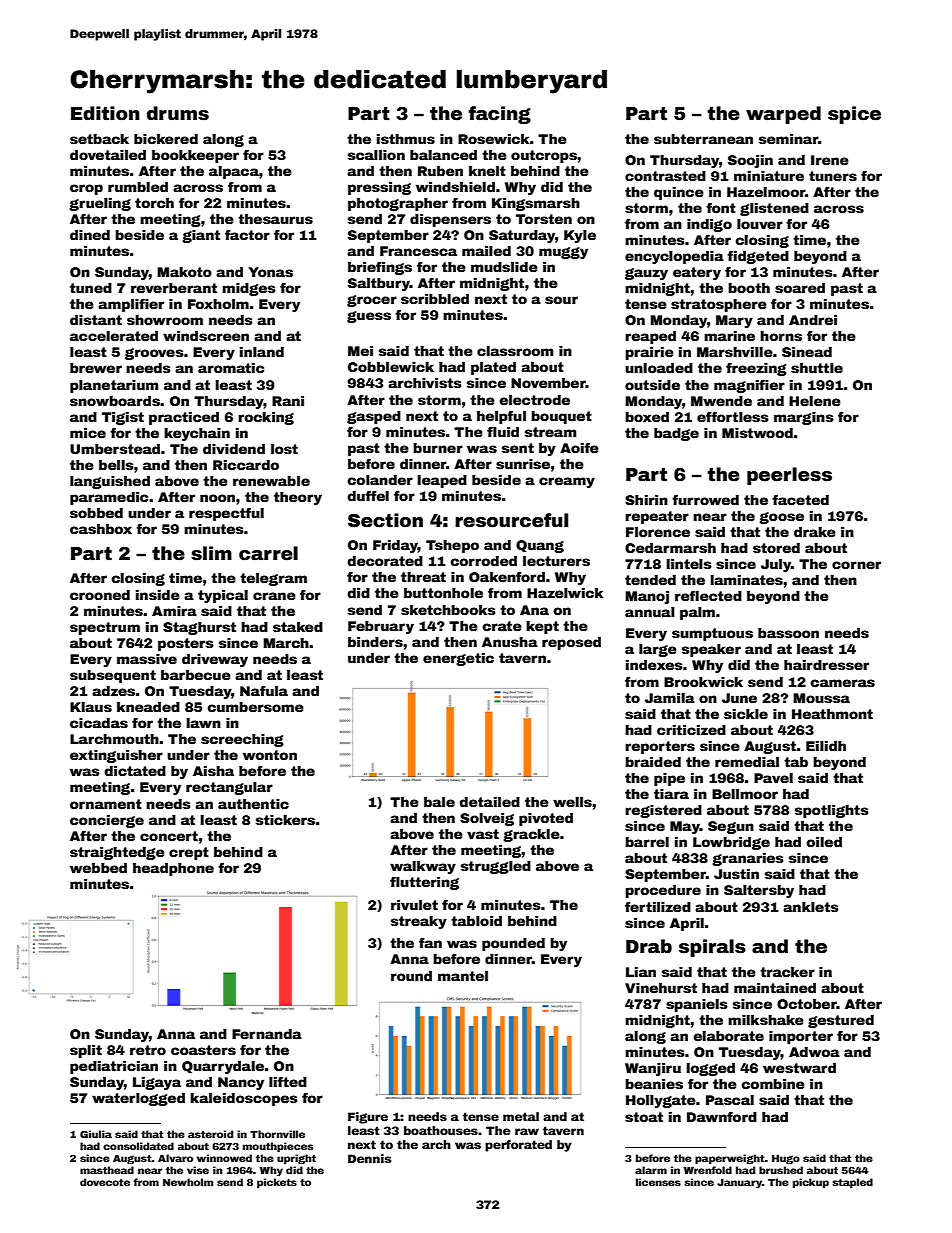 The height and width of the document is (1233, 952). What do you see at coordinates (746, 580) in the document?
I see `laminates` at bounding box center [746, 580].
